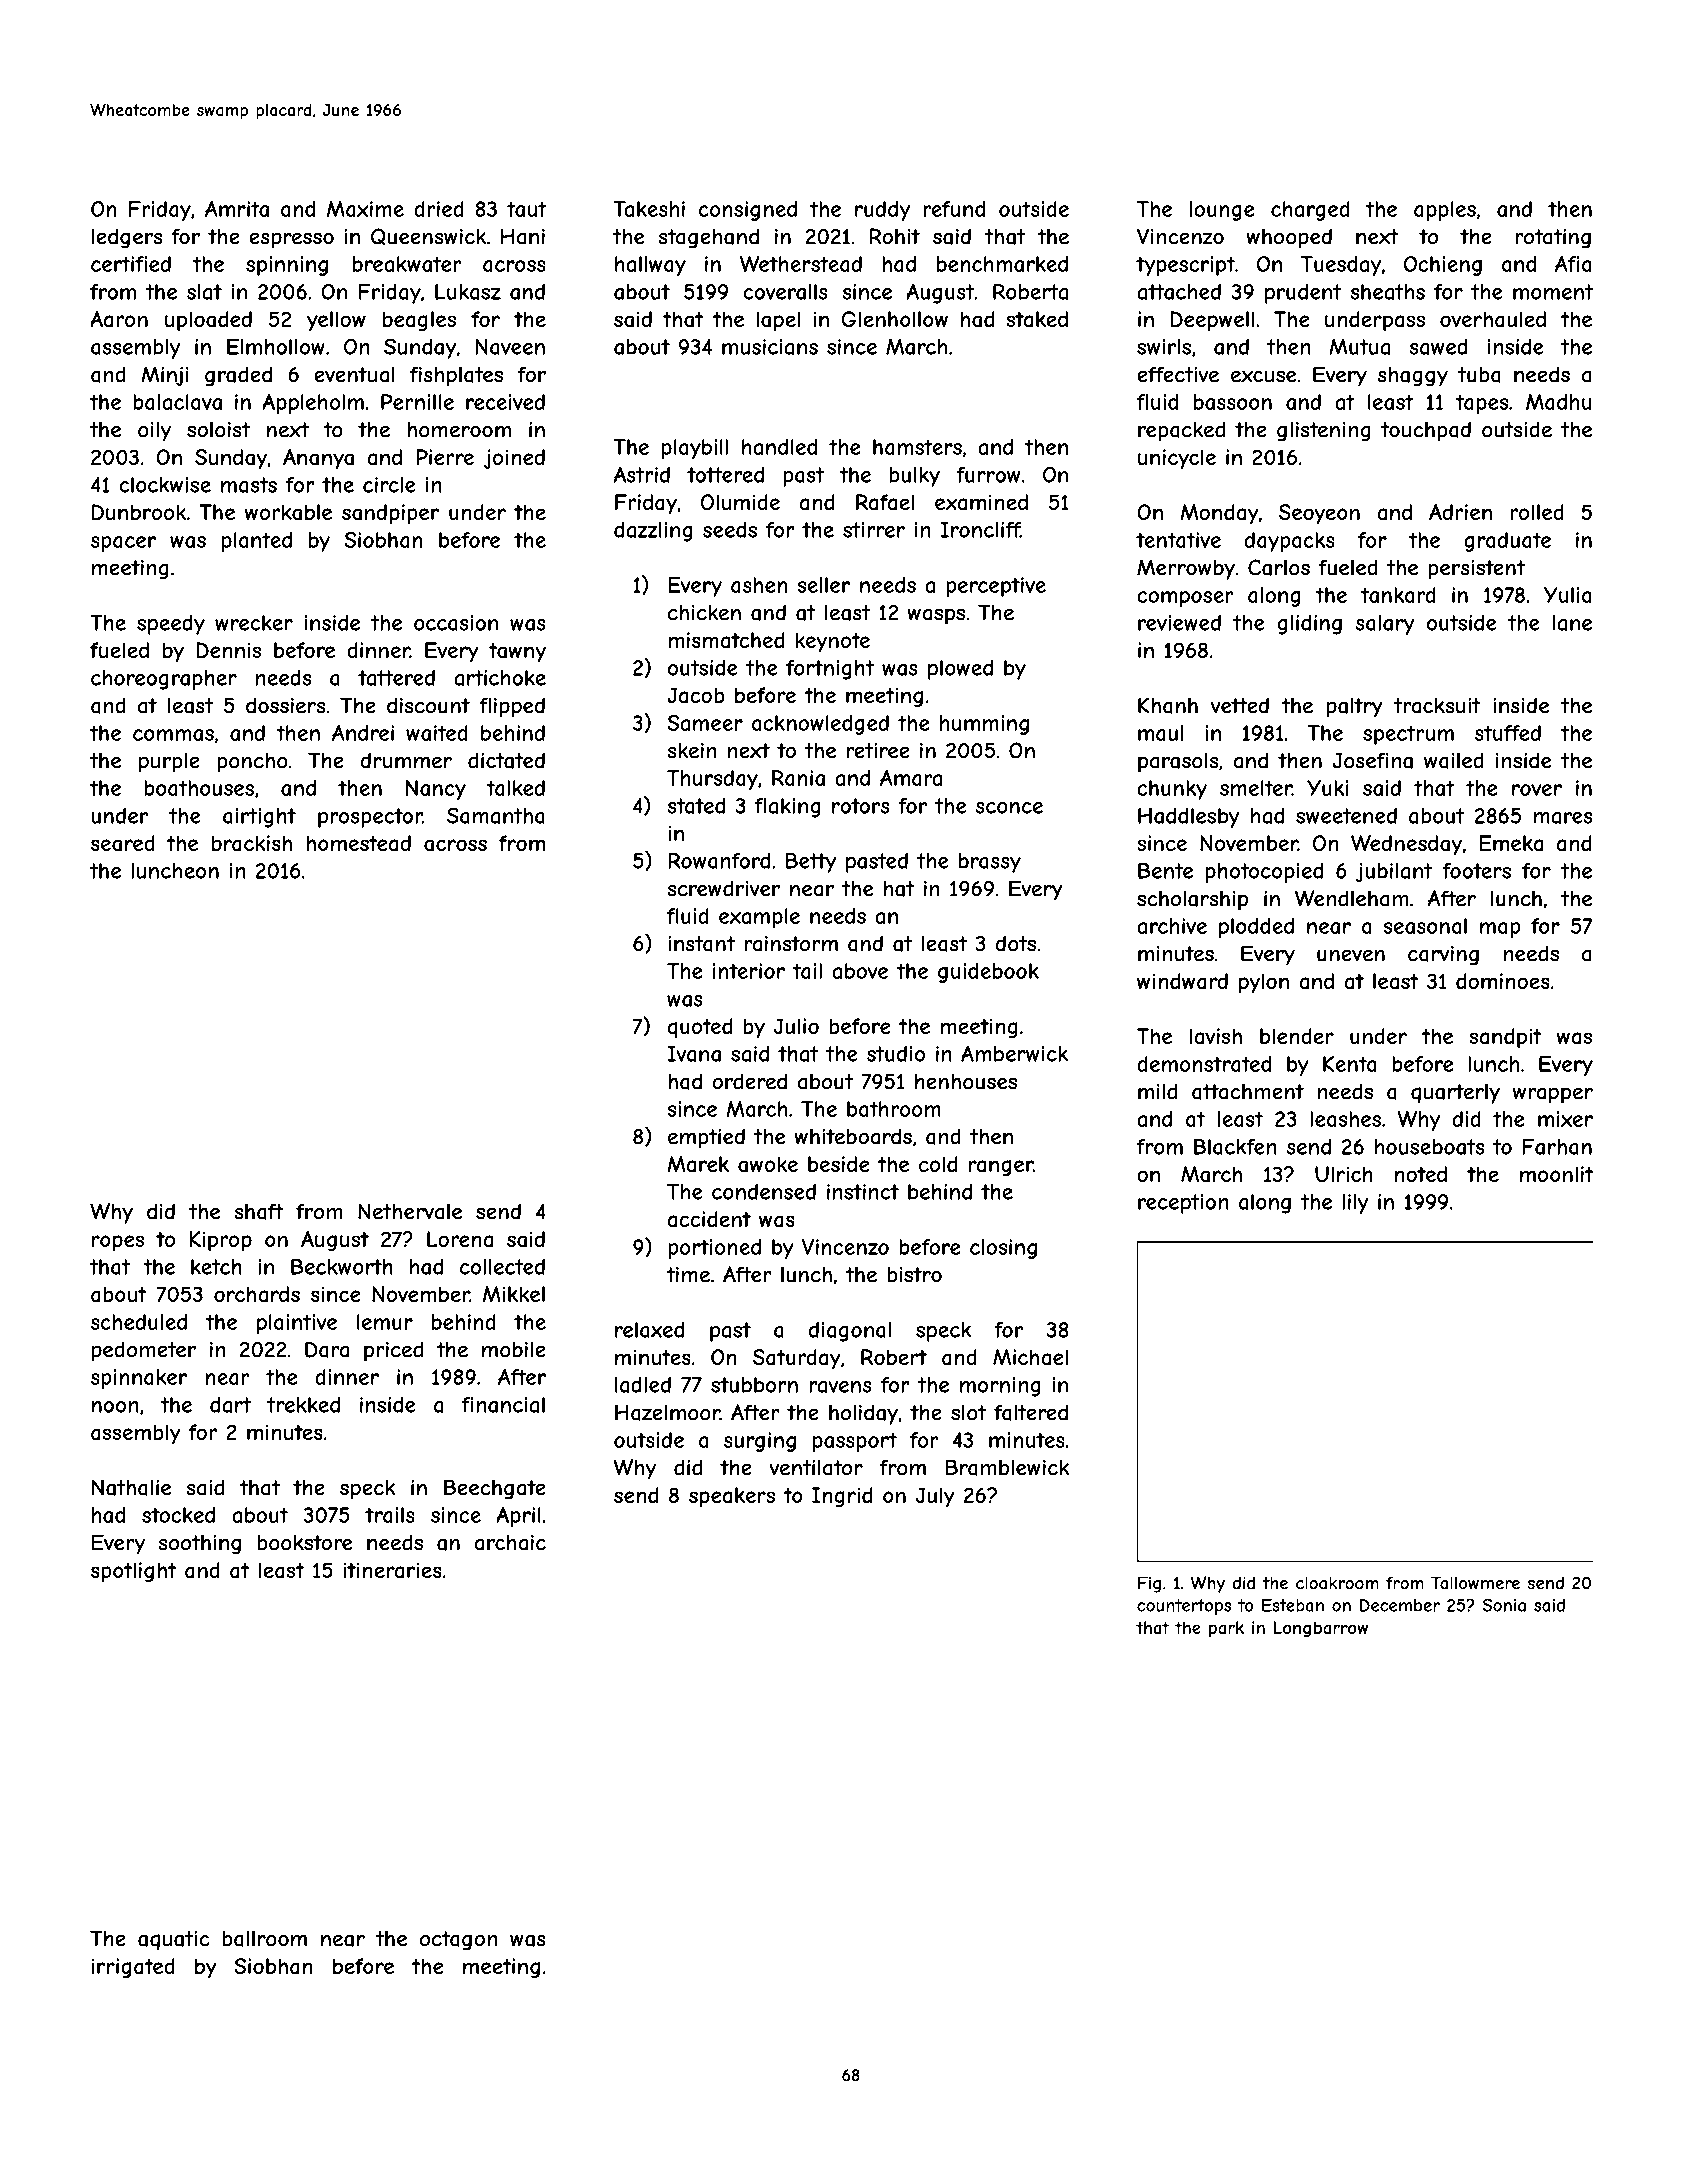  What do you see at coordinates (1445, 211) in the document?
I see `apples` at bounding box center [1445, 211].
